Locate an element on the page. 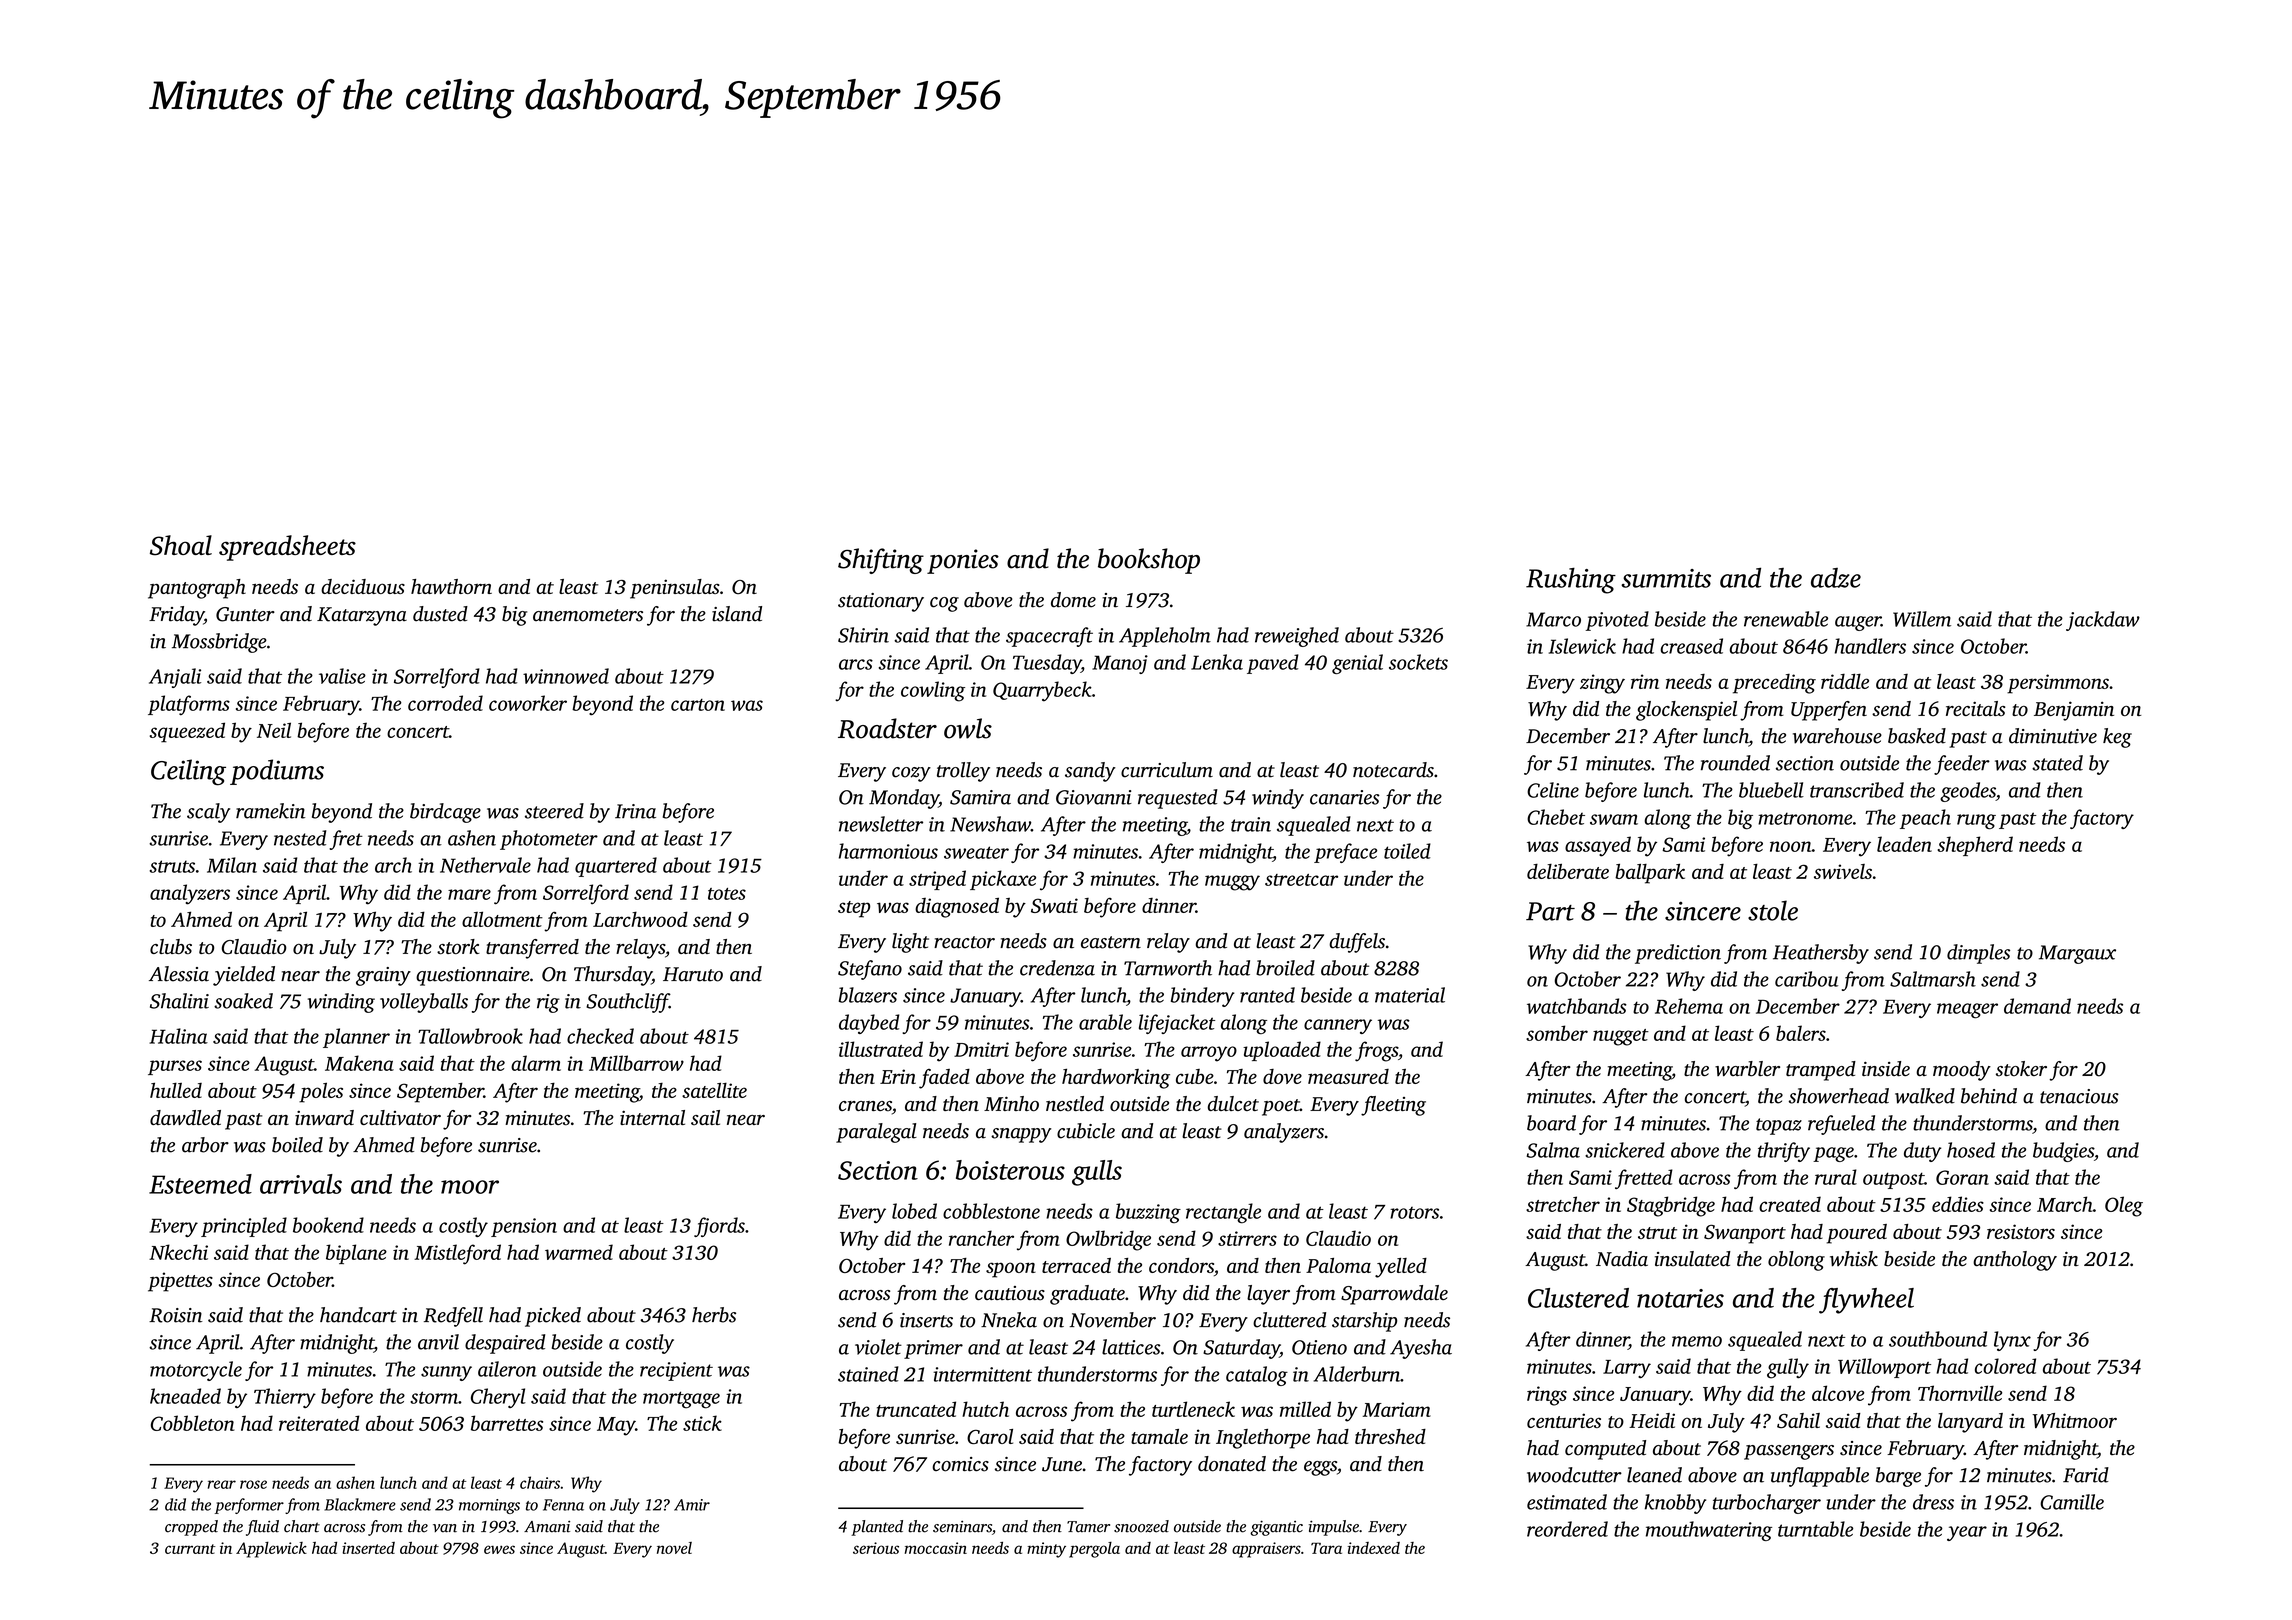 The height and width of the document is (1620, 2292). lifejacket is located at coordinates (1177, 1024).
